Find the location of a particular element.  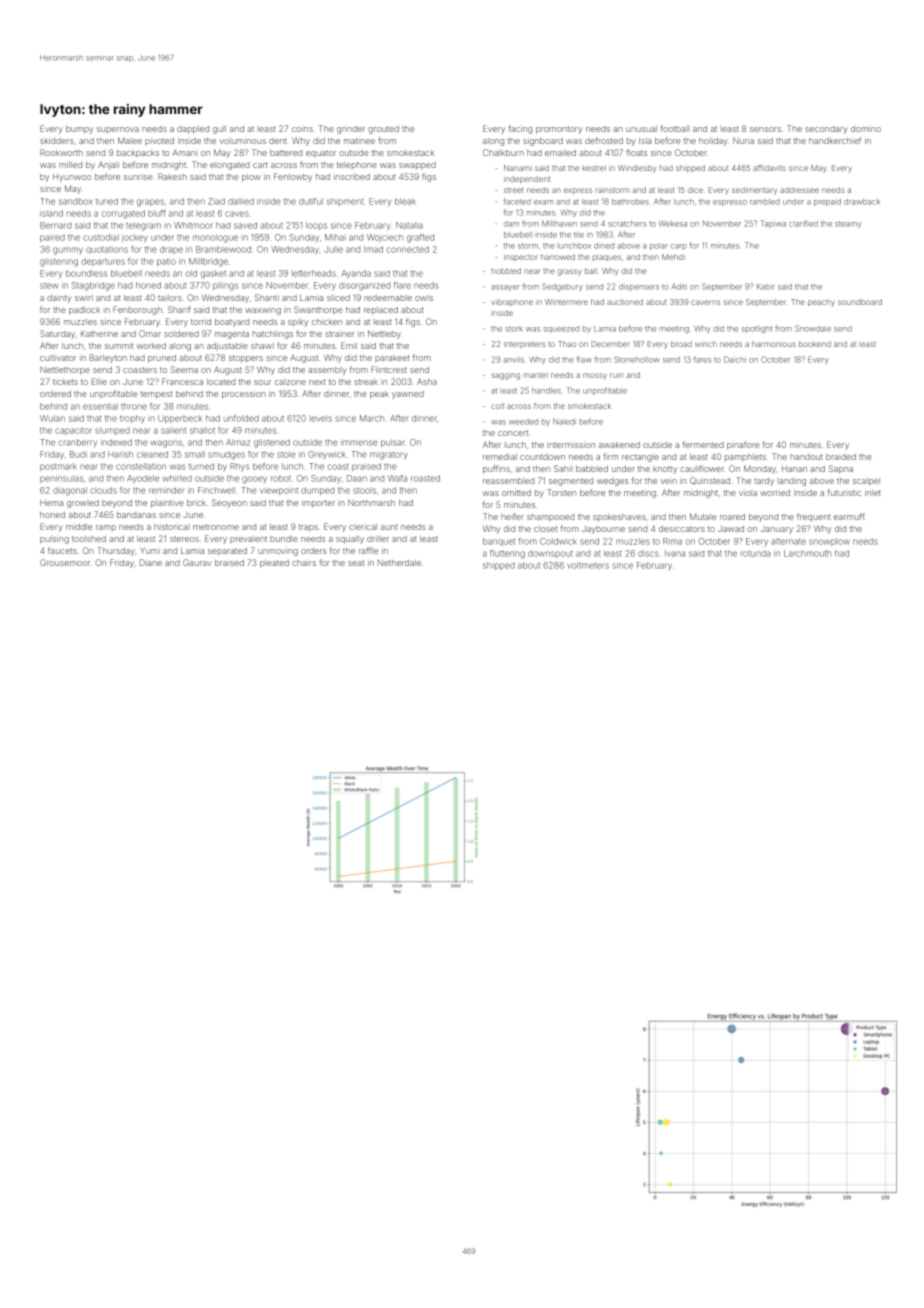

seat is located at coordinates (356, 563).
